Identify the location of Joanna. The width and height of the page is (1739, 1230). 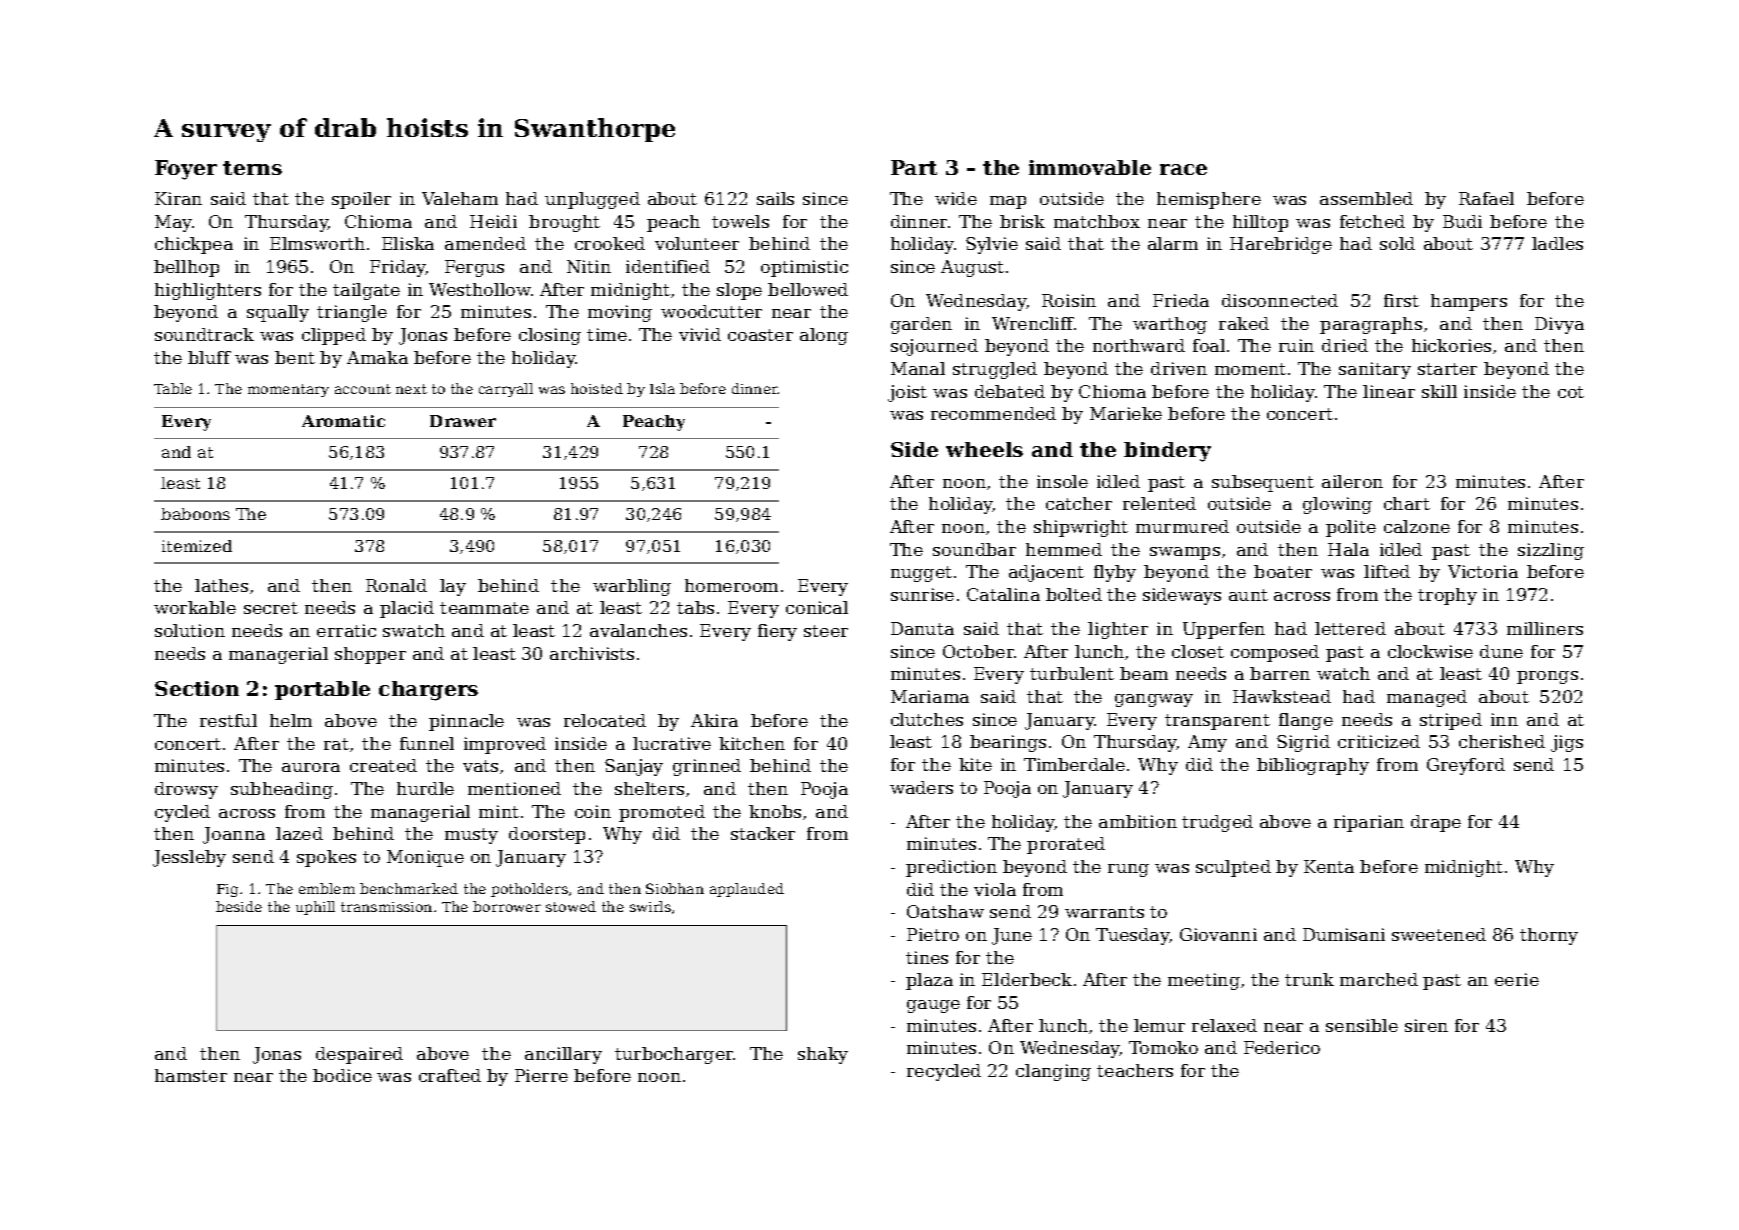
(234, 835).
